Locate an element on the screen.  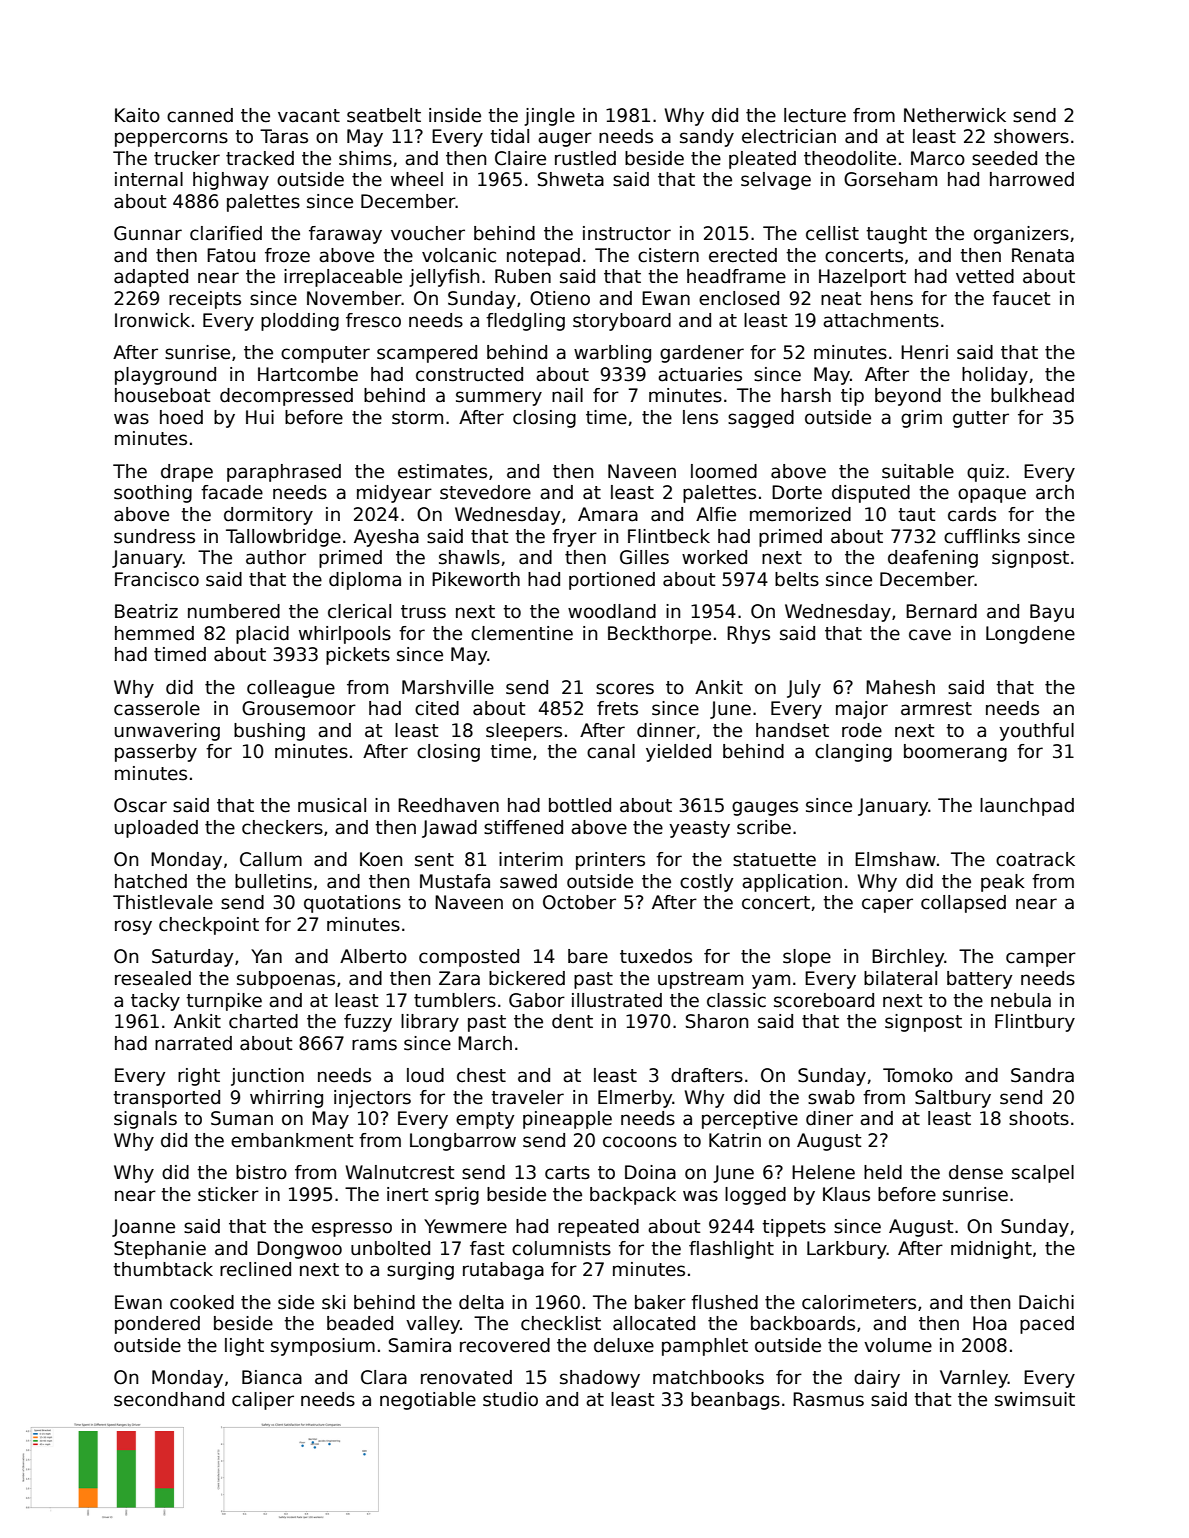
secondhand is located at coordinates (169, 1399).
